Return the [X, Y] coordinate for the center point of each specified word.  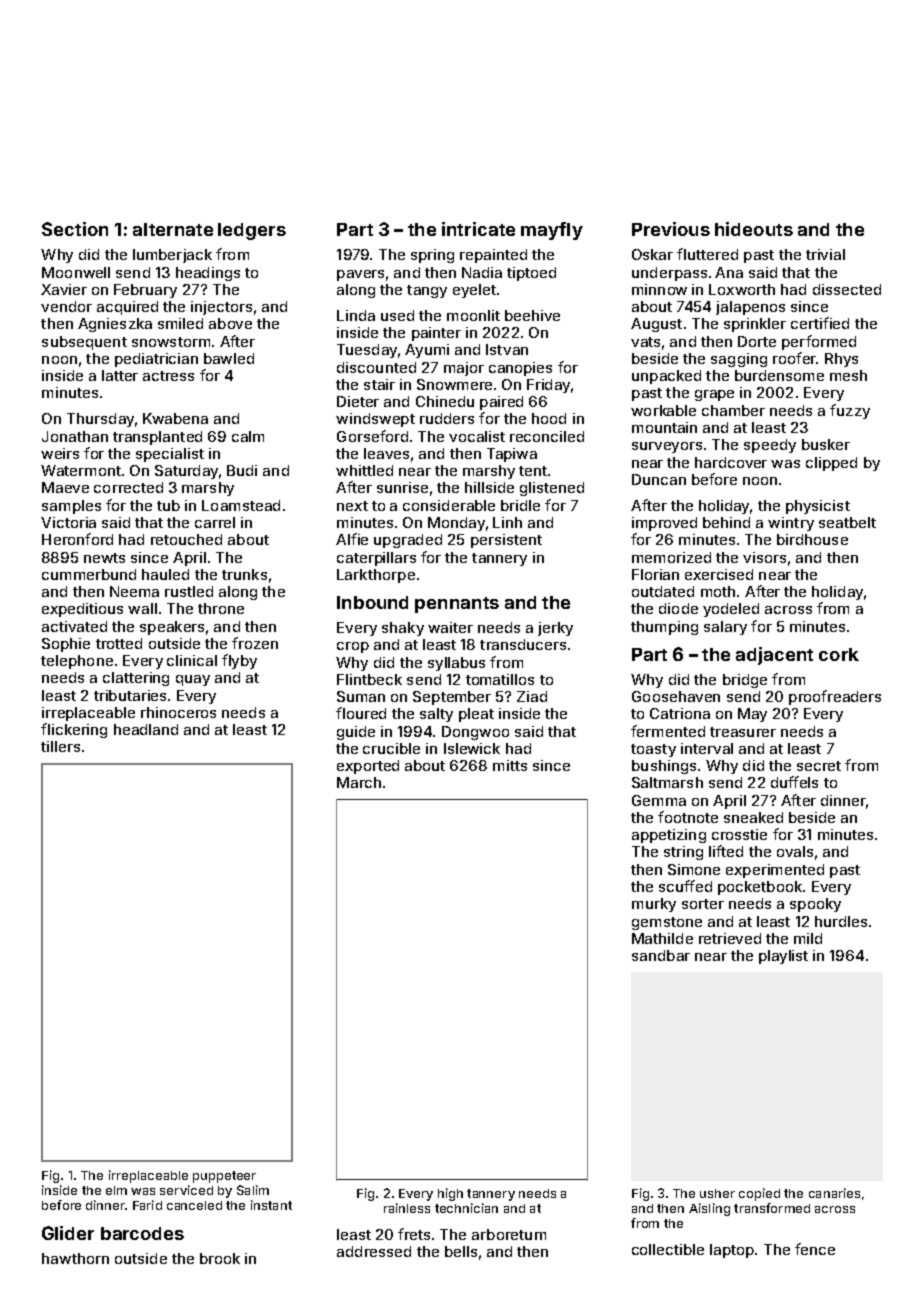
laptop [732, 1251]
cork [839, 654]
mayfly [552, 231]
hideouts [754, 229]
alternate [173, 229]
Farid [147, 1205]
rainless [407, 1208]
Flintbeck [369, 679]
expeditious [82, 610]
